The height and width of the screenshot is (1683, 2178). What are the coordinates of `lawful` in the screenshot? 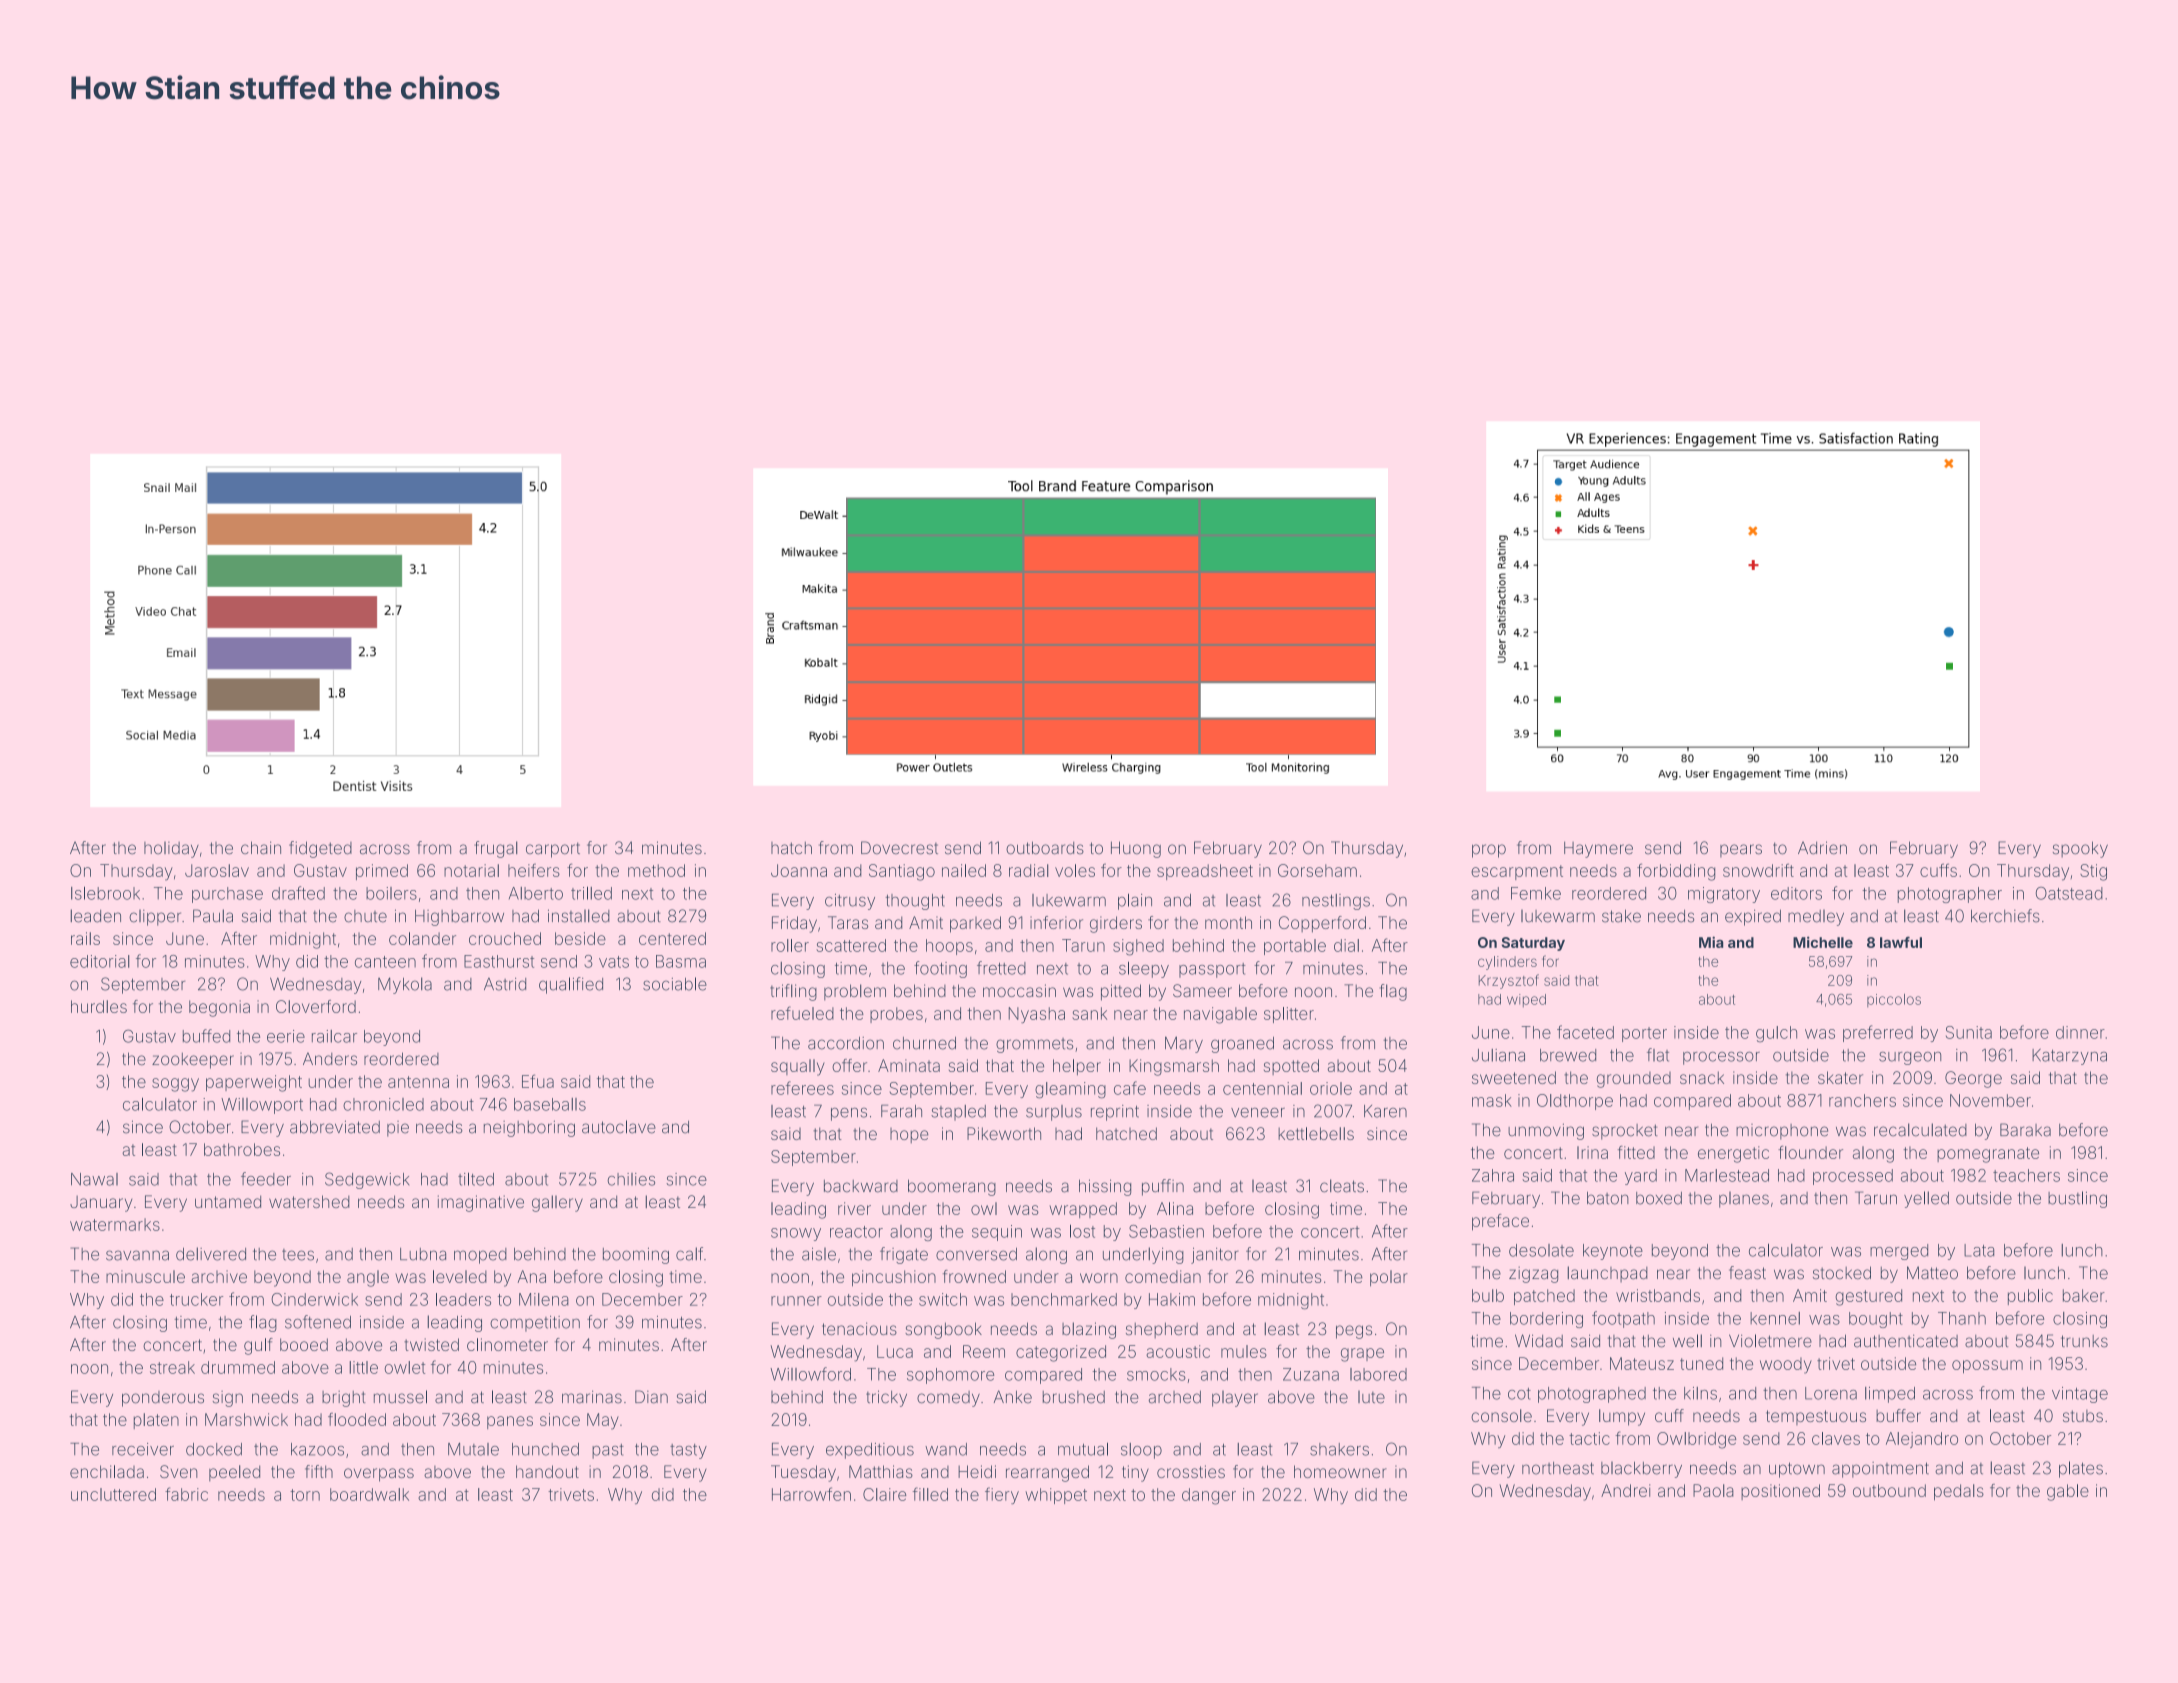 It's located at (1901, 942).
